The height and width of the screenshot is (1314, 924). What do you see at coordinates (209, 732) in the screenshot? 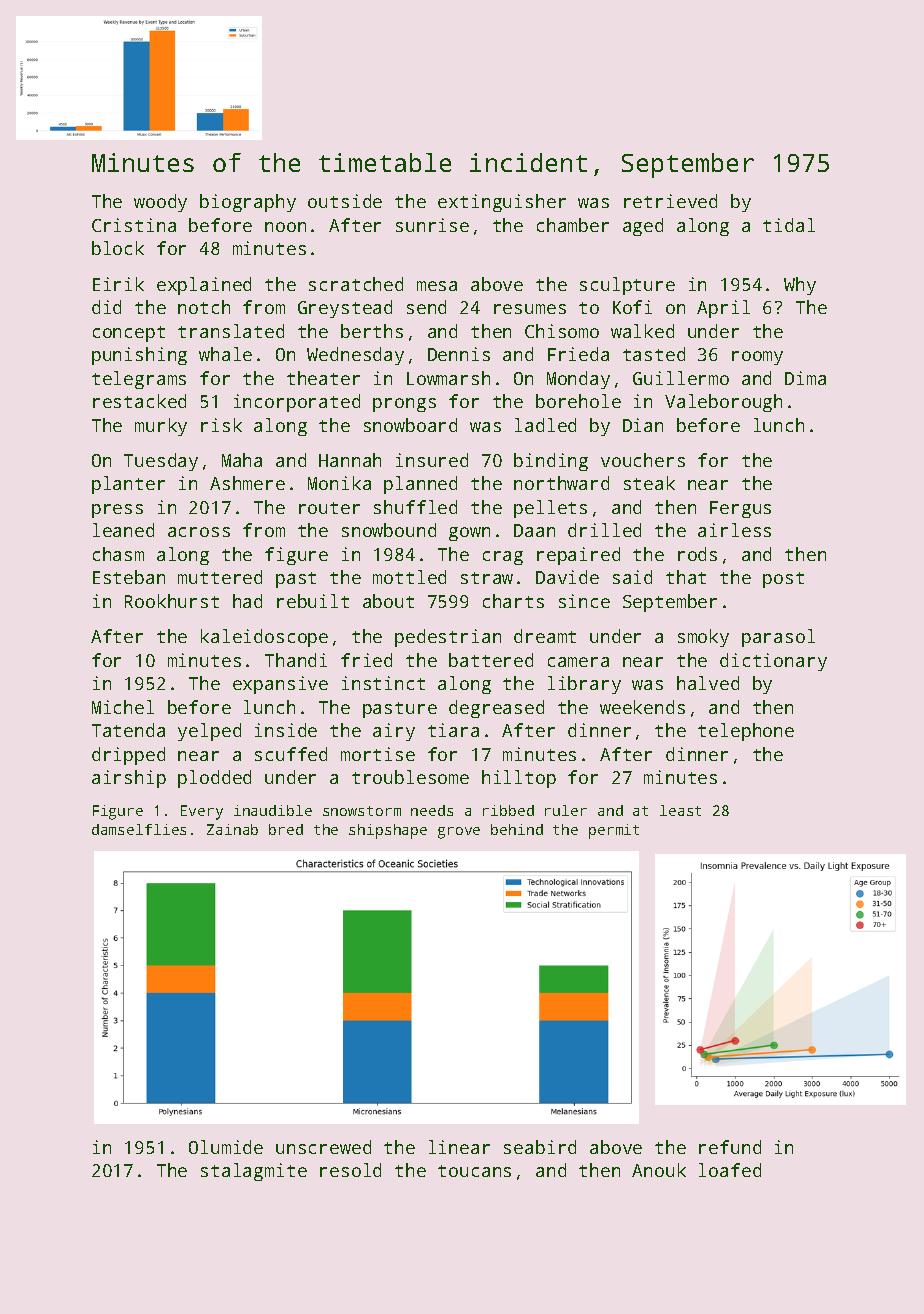
I see `yelped` at bounding box center [209, 732].
